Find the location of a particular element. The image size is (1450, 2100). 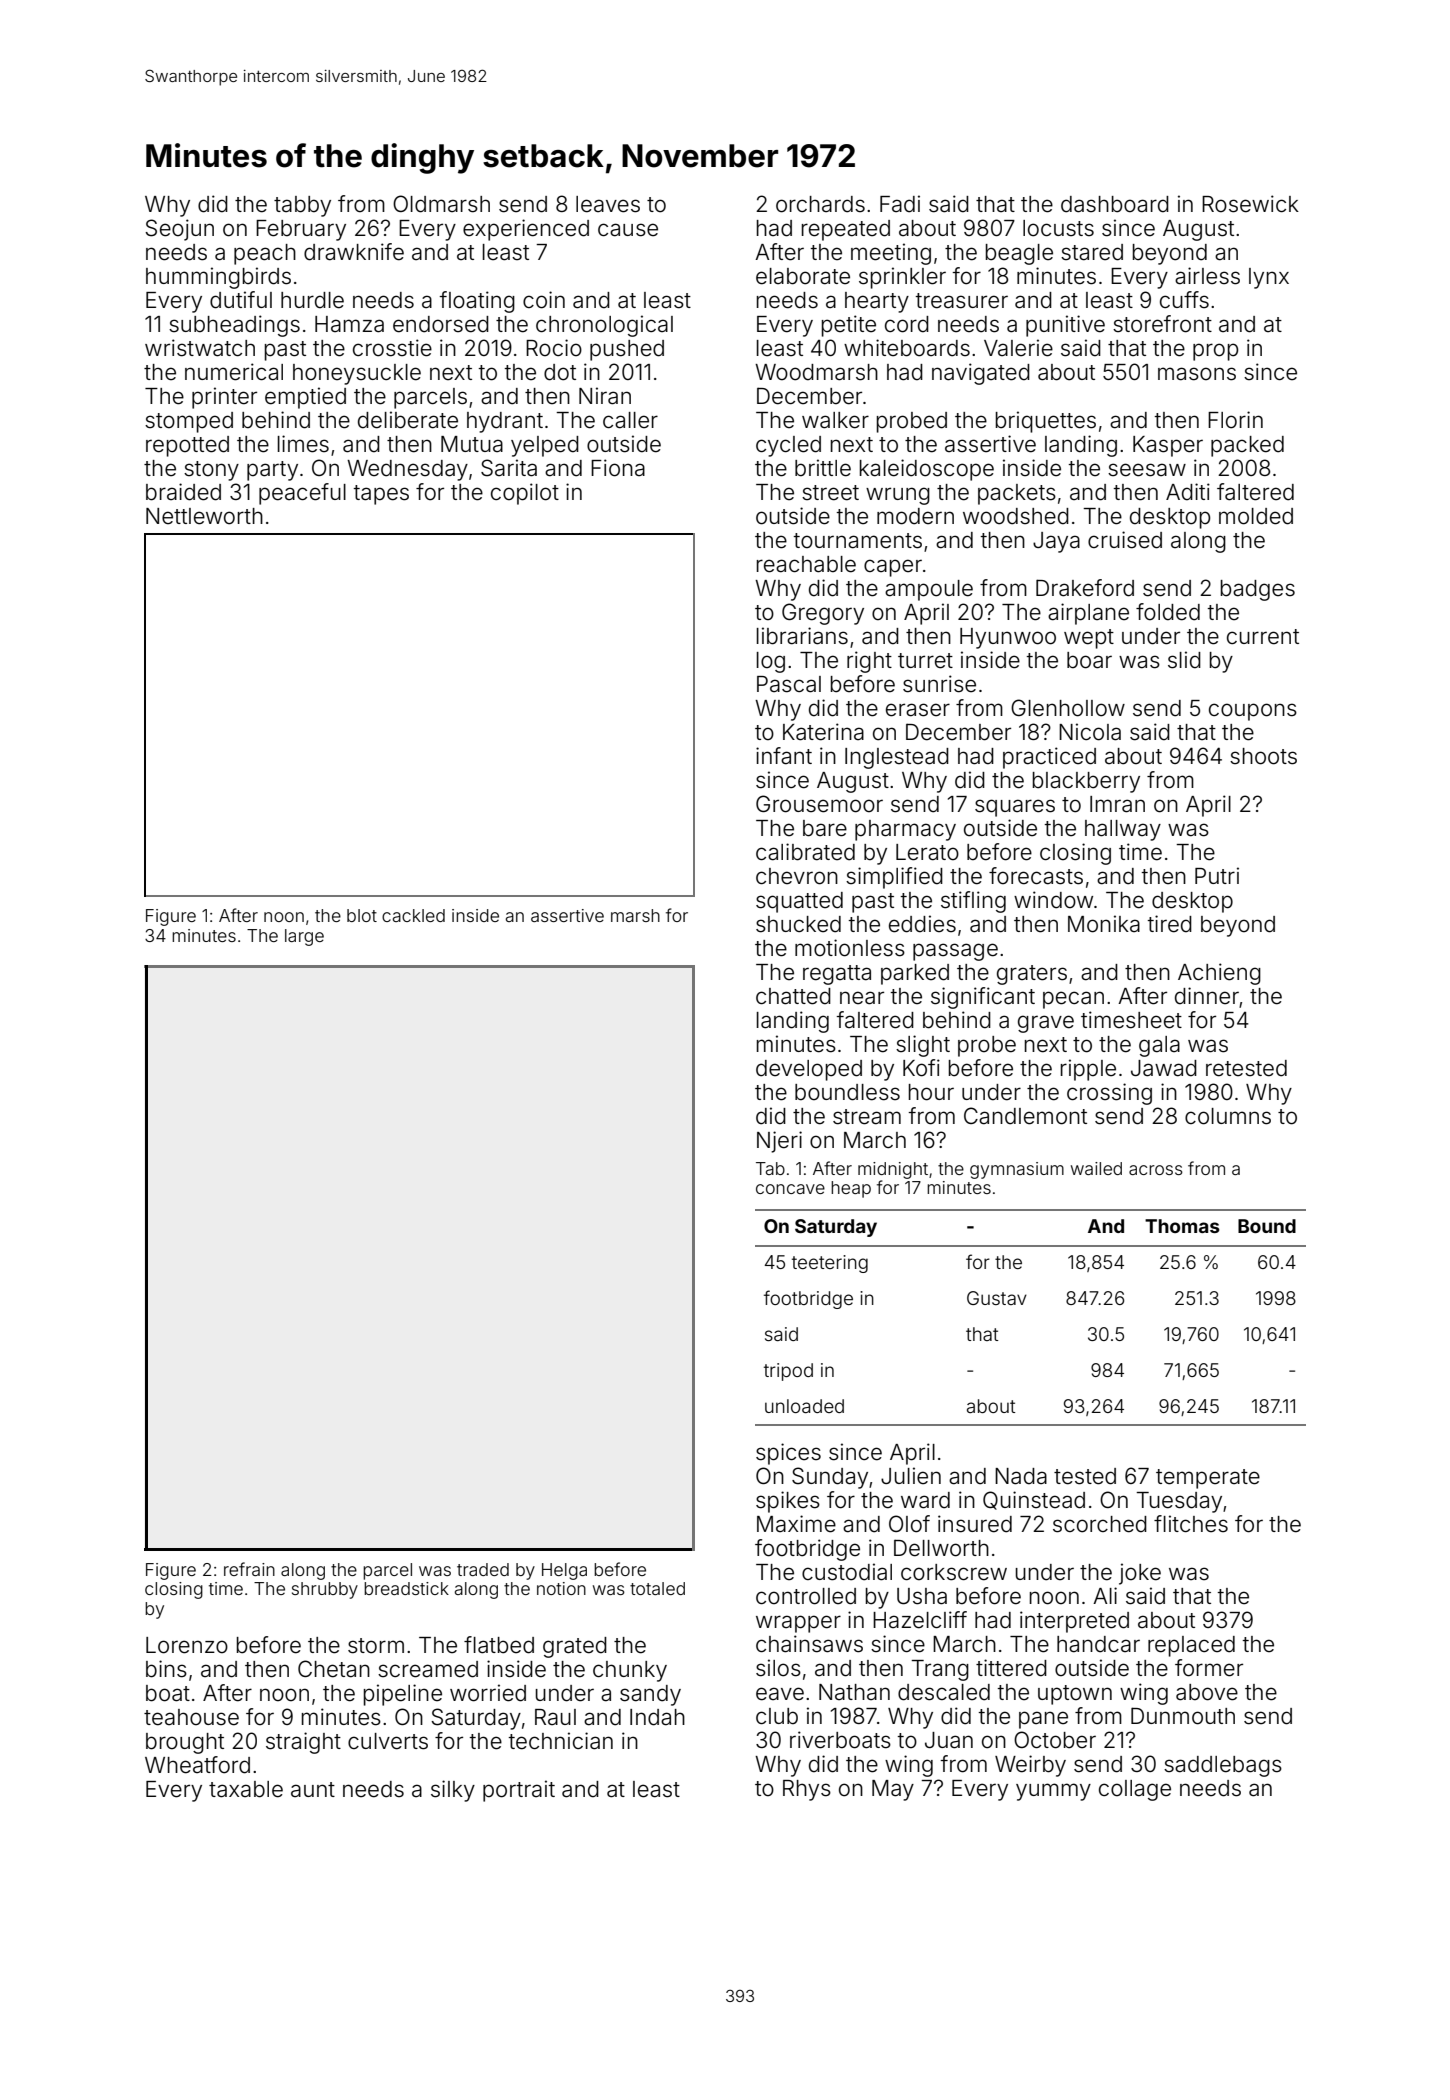

stream is located at coordinates (867, 1117).
